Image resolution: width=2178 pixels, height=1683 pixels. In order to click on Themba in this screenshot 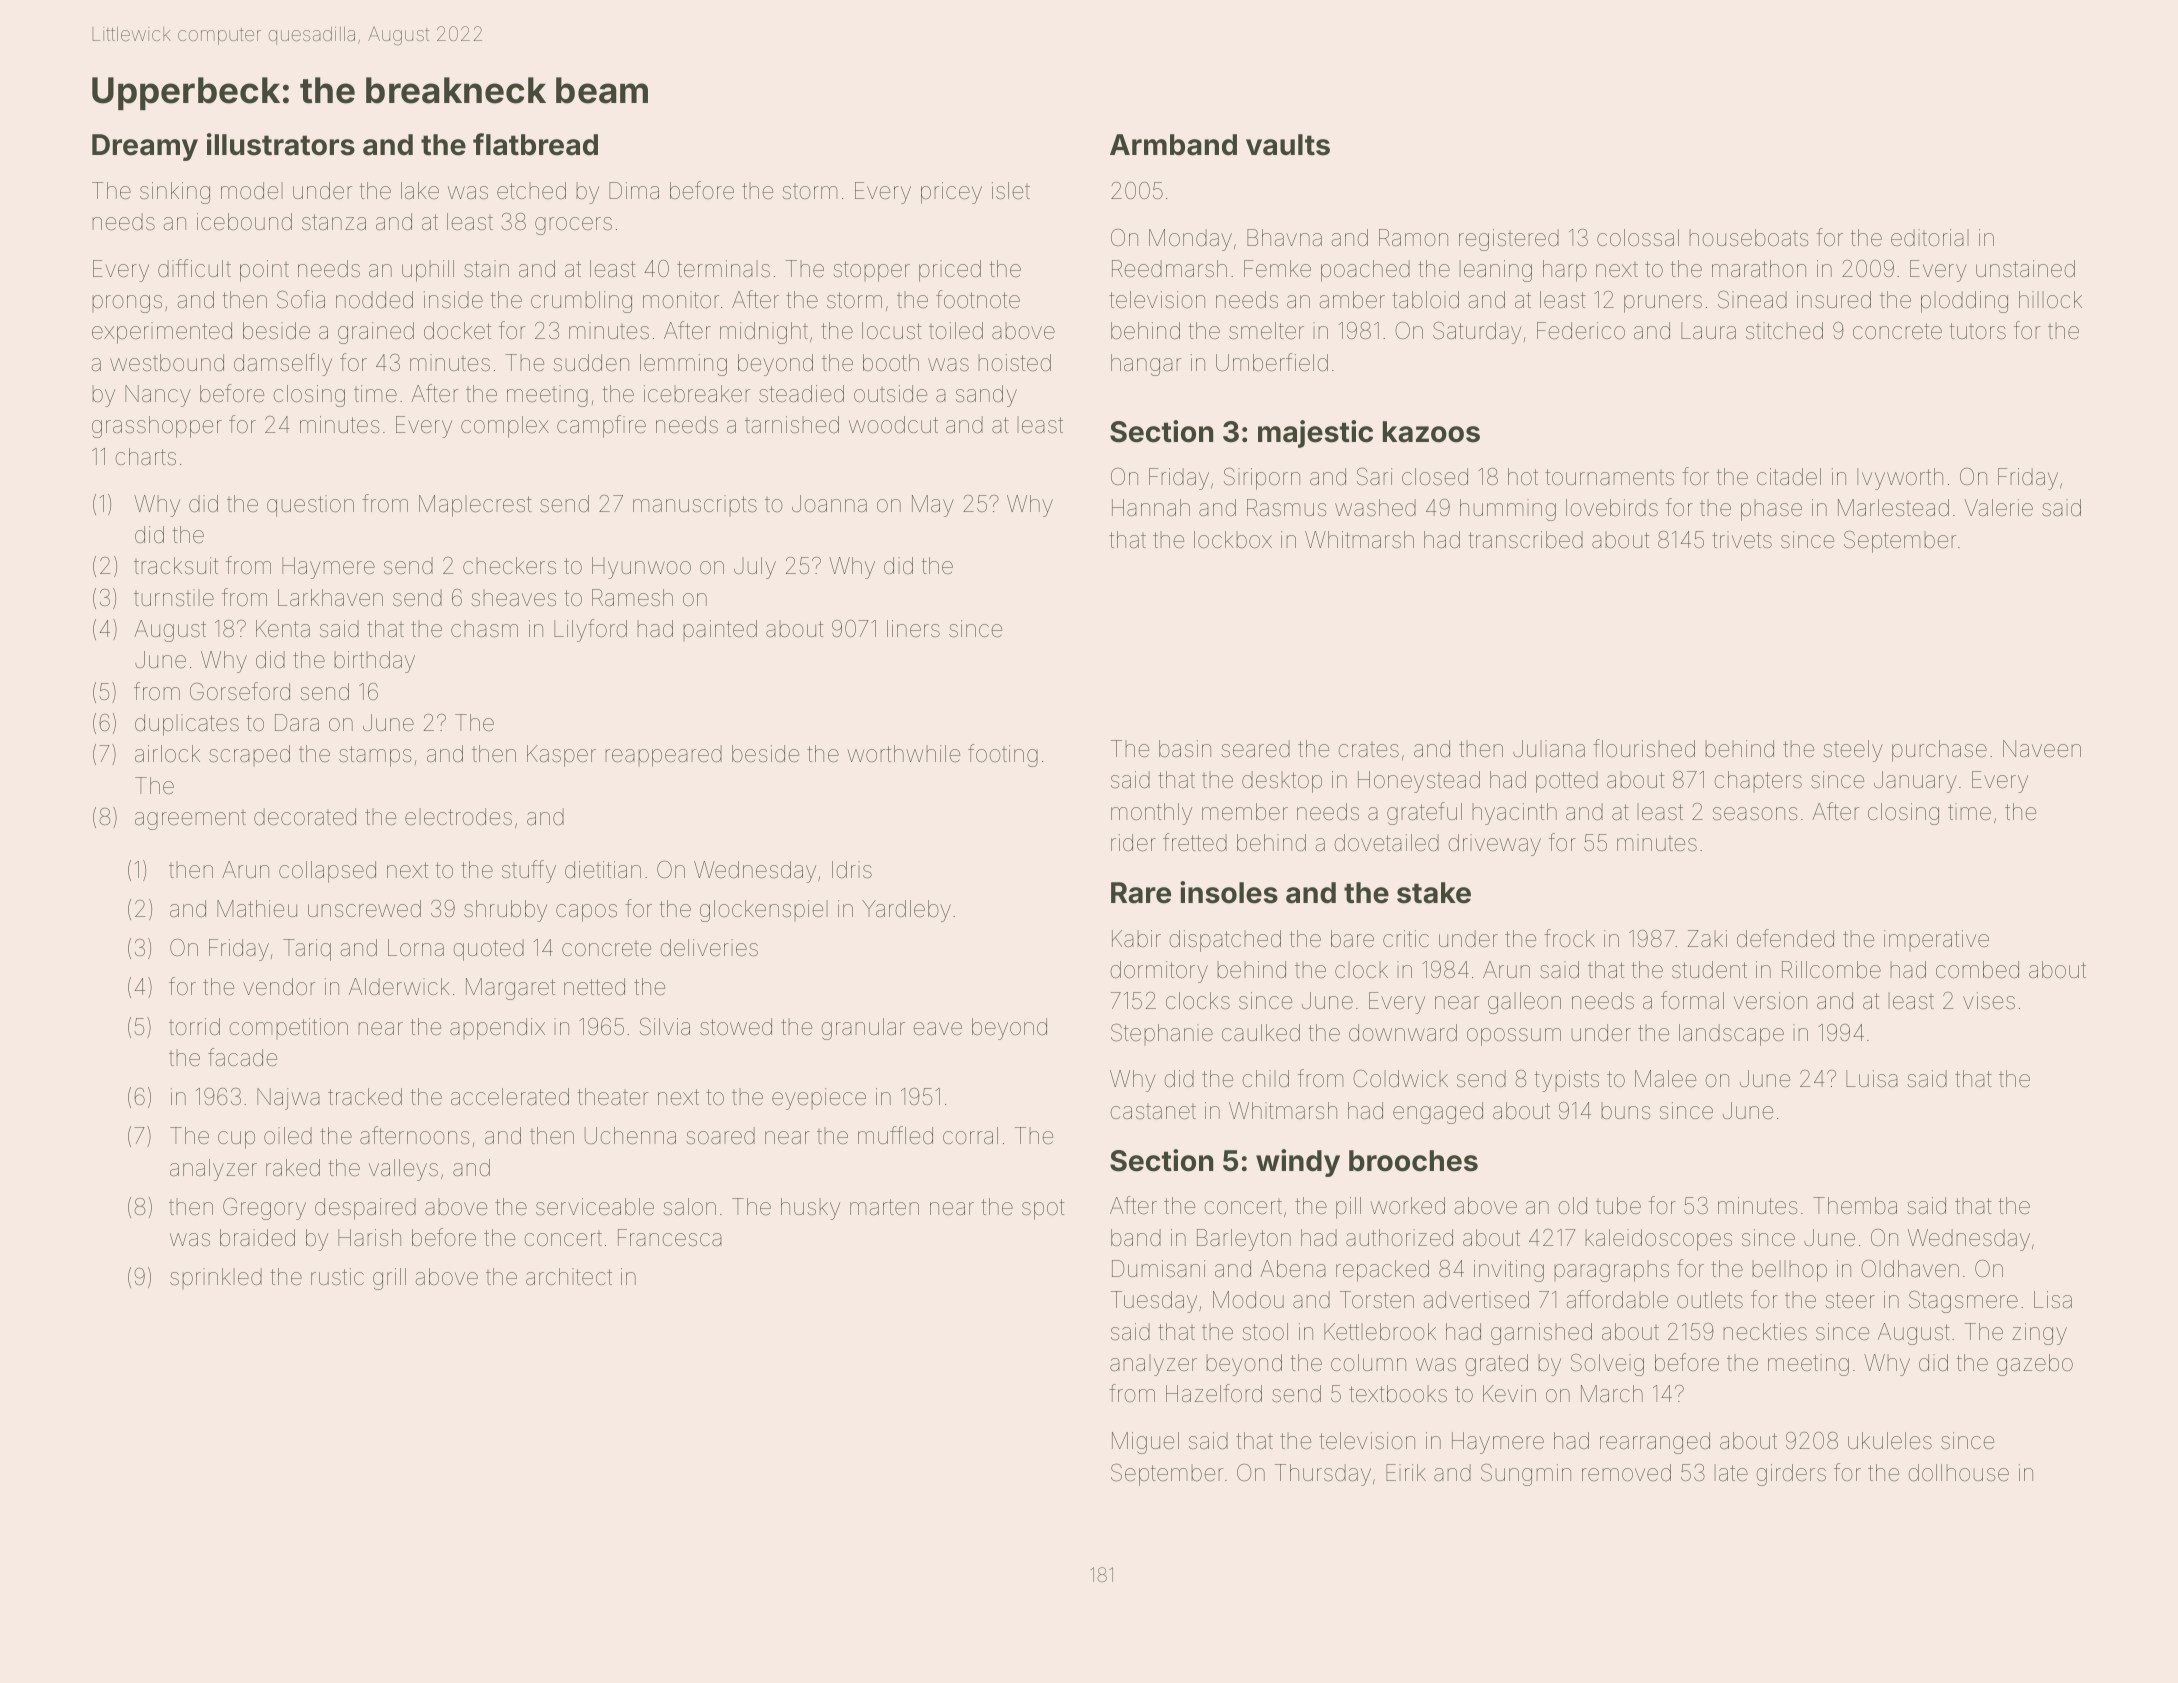, I will do `click(1855, 1206)`.
